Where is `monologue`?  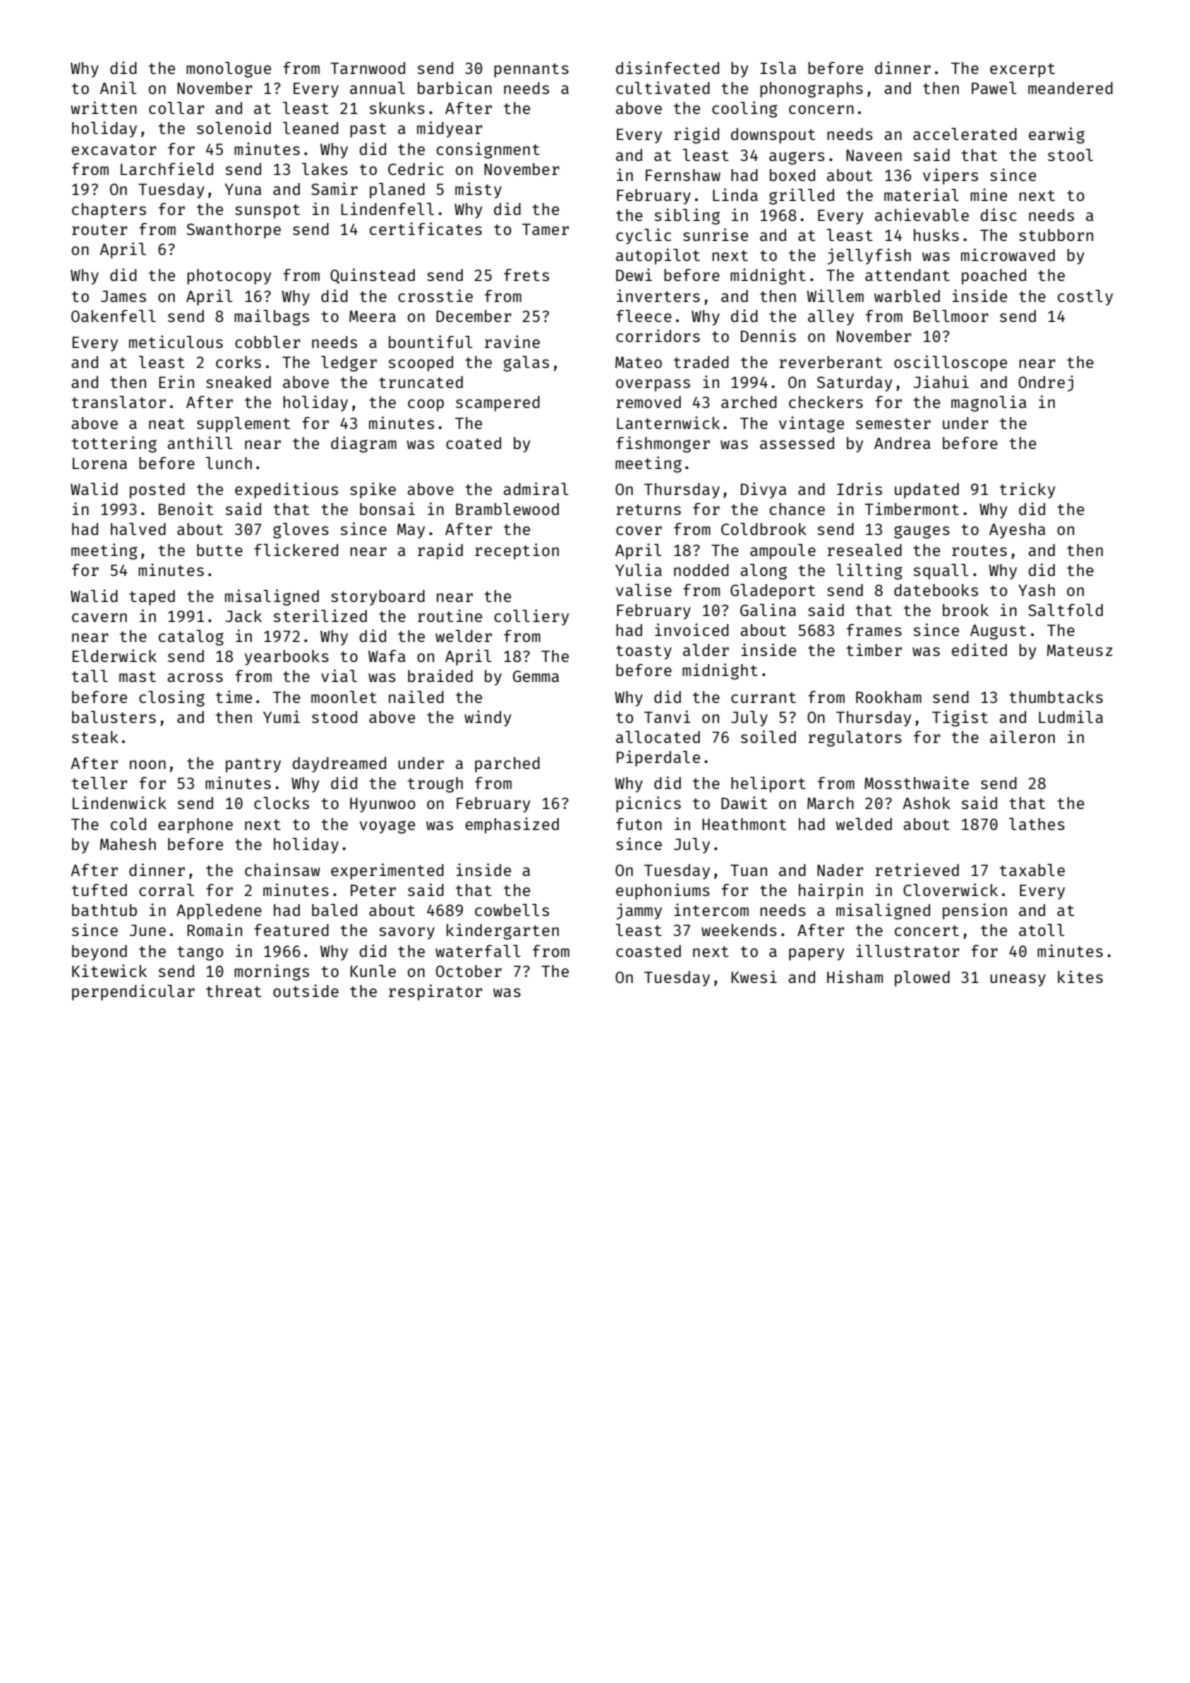
monologue is located at coordinates (228, 70).
